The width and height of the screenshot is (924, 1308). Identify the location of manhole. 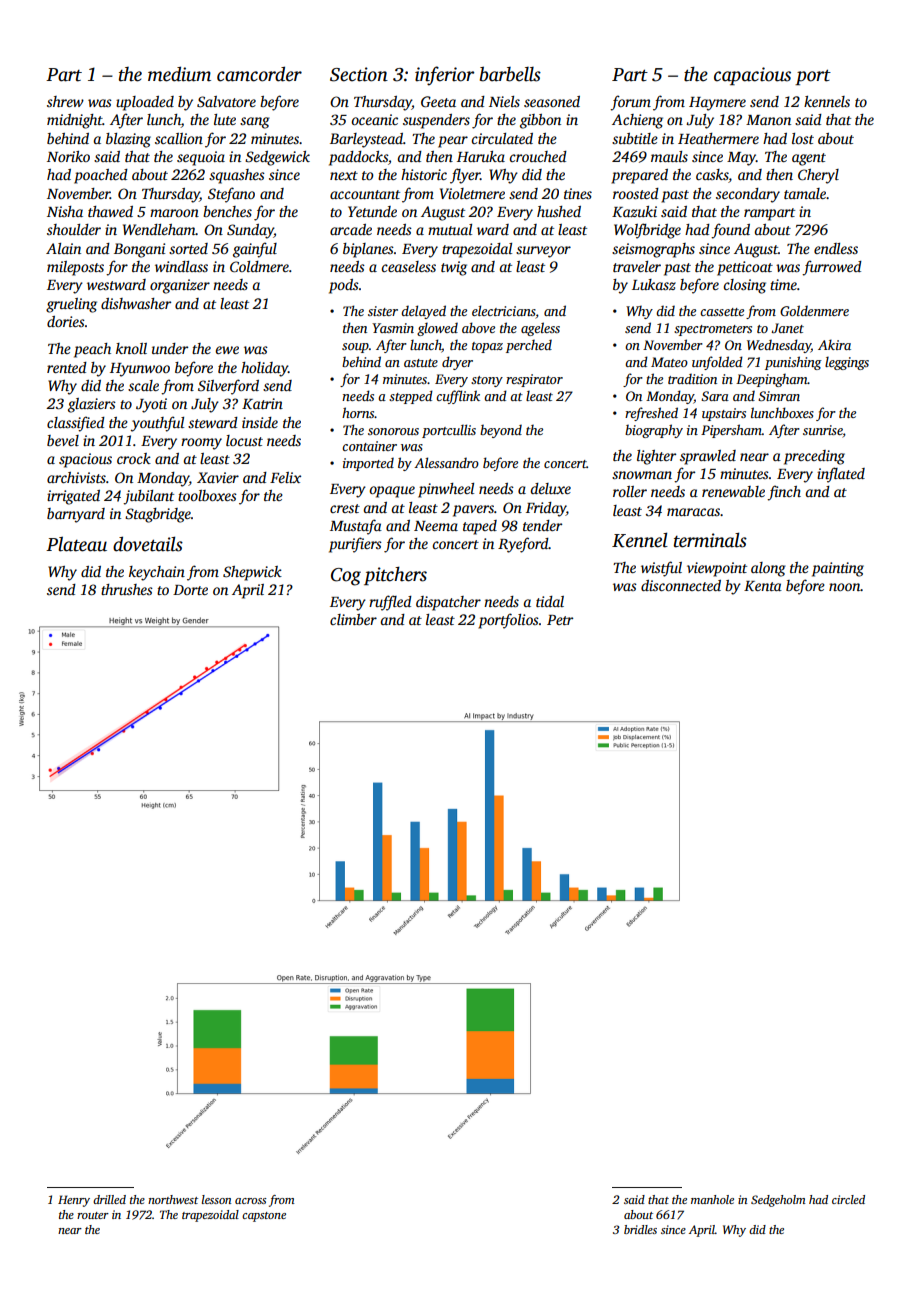
(712, 1199).
